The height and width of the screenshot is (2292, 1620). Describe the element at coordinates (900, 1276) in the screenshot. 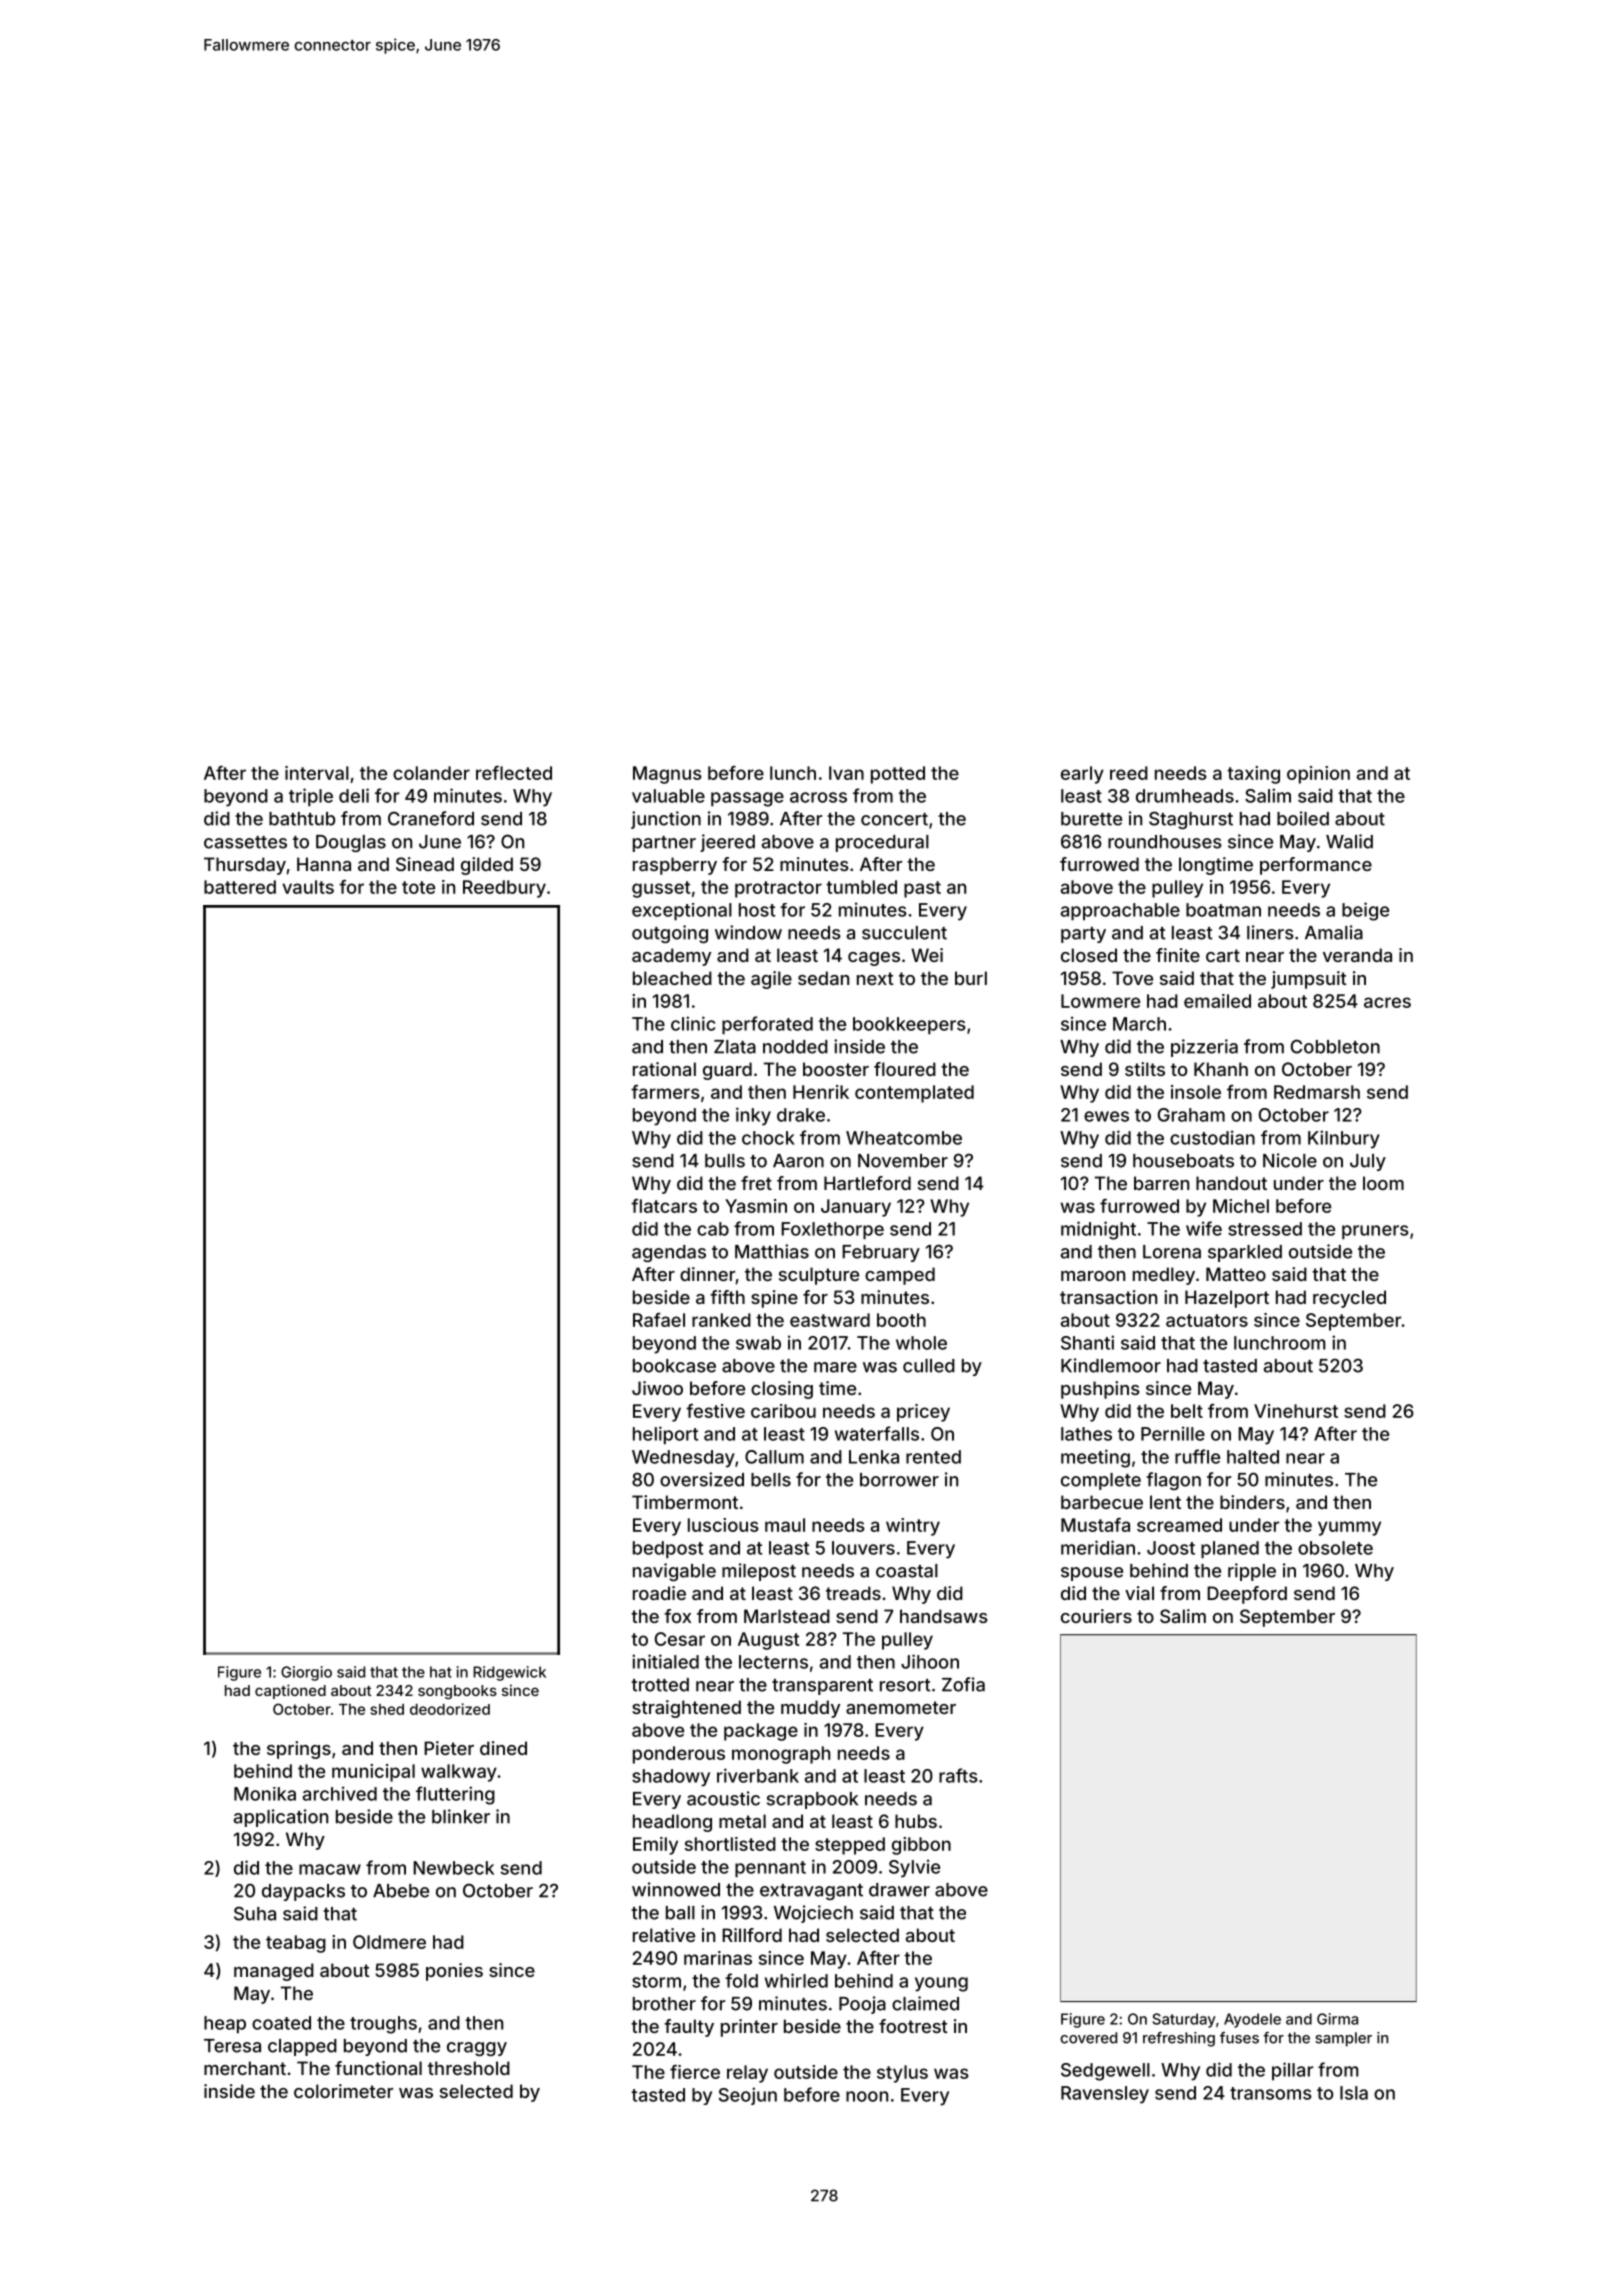

I see `camped` at that location.
